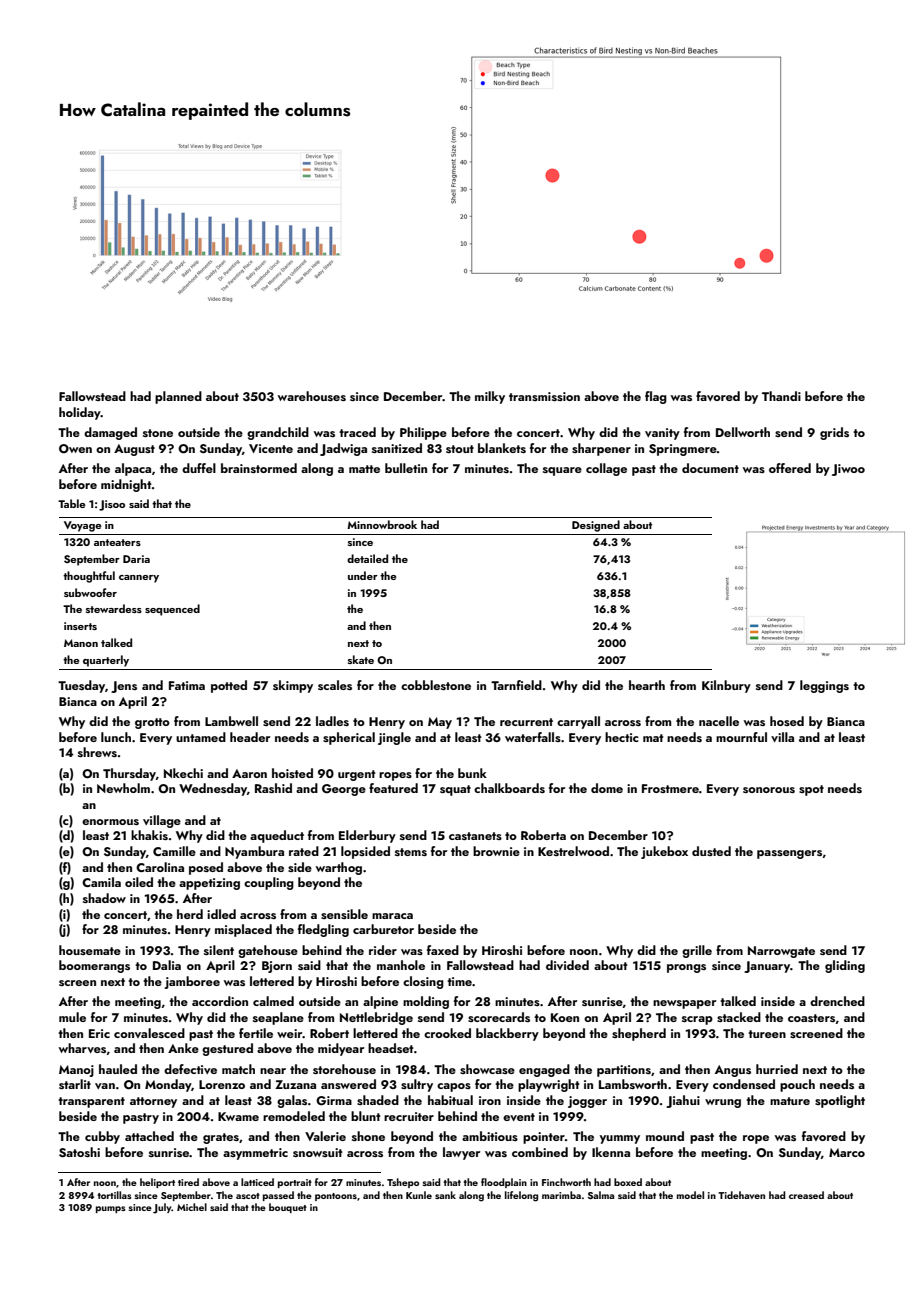 The height and width of the document is (1308, 924). What do you see at coordinates (72, 1017) in the document?
I see `mule` at bounding box center [72, 1017].
